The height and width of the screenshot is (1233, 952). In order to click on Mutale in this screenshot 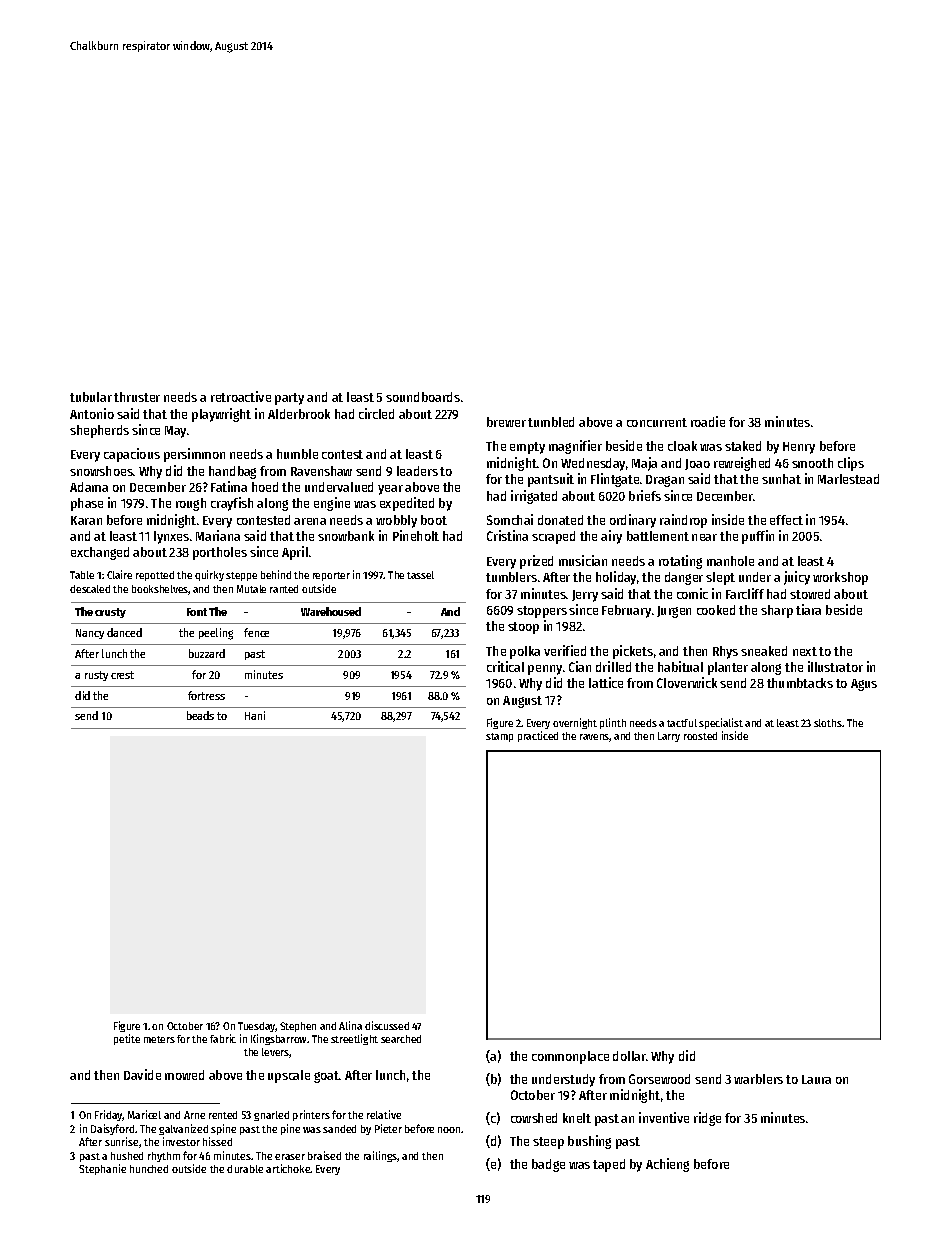, I will do `click(251, 589)`.
